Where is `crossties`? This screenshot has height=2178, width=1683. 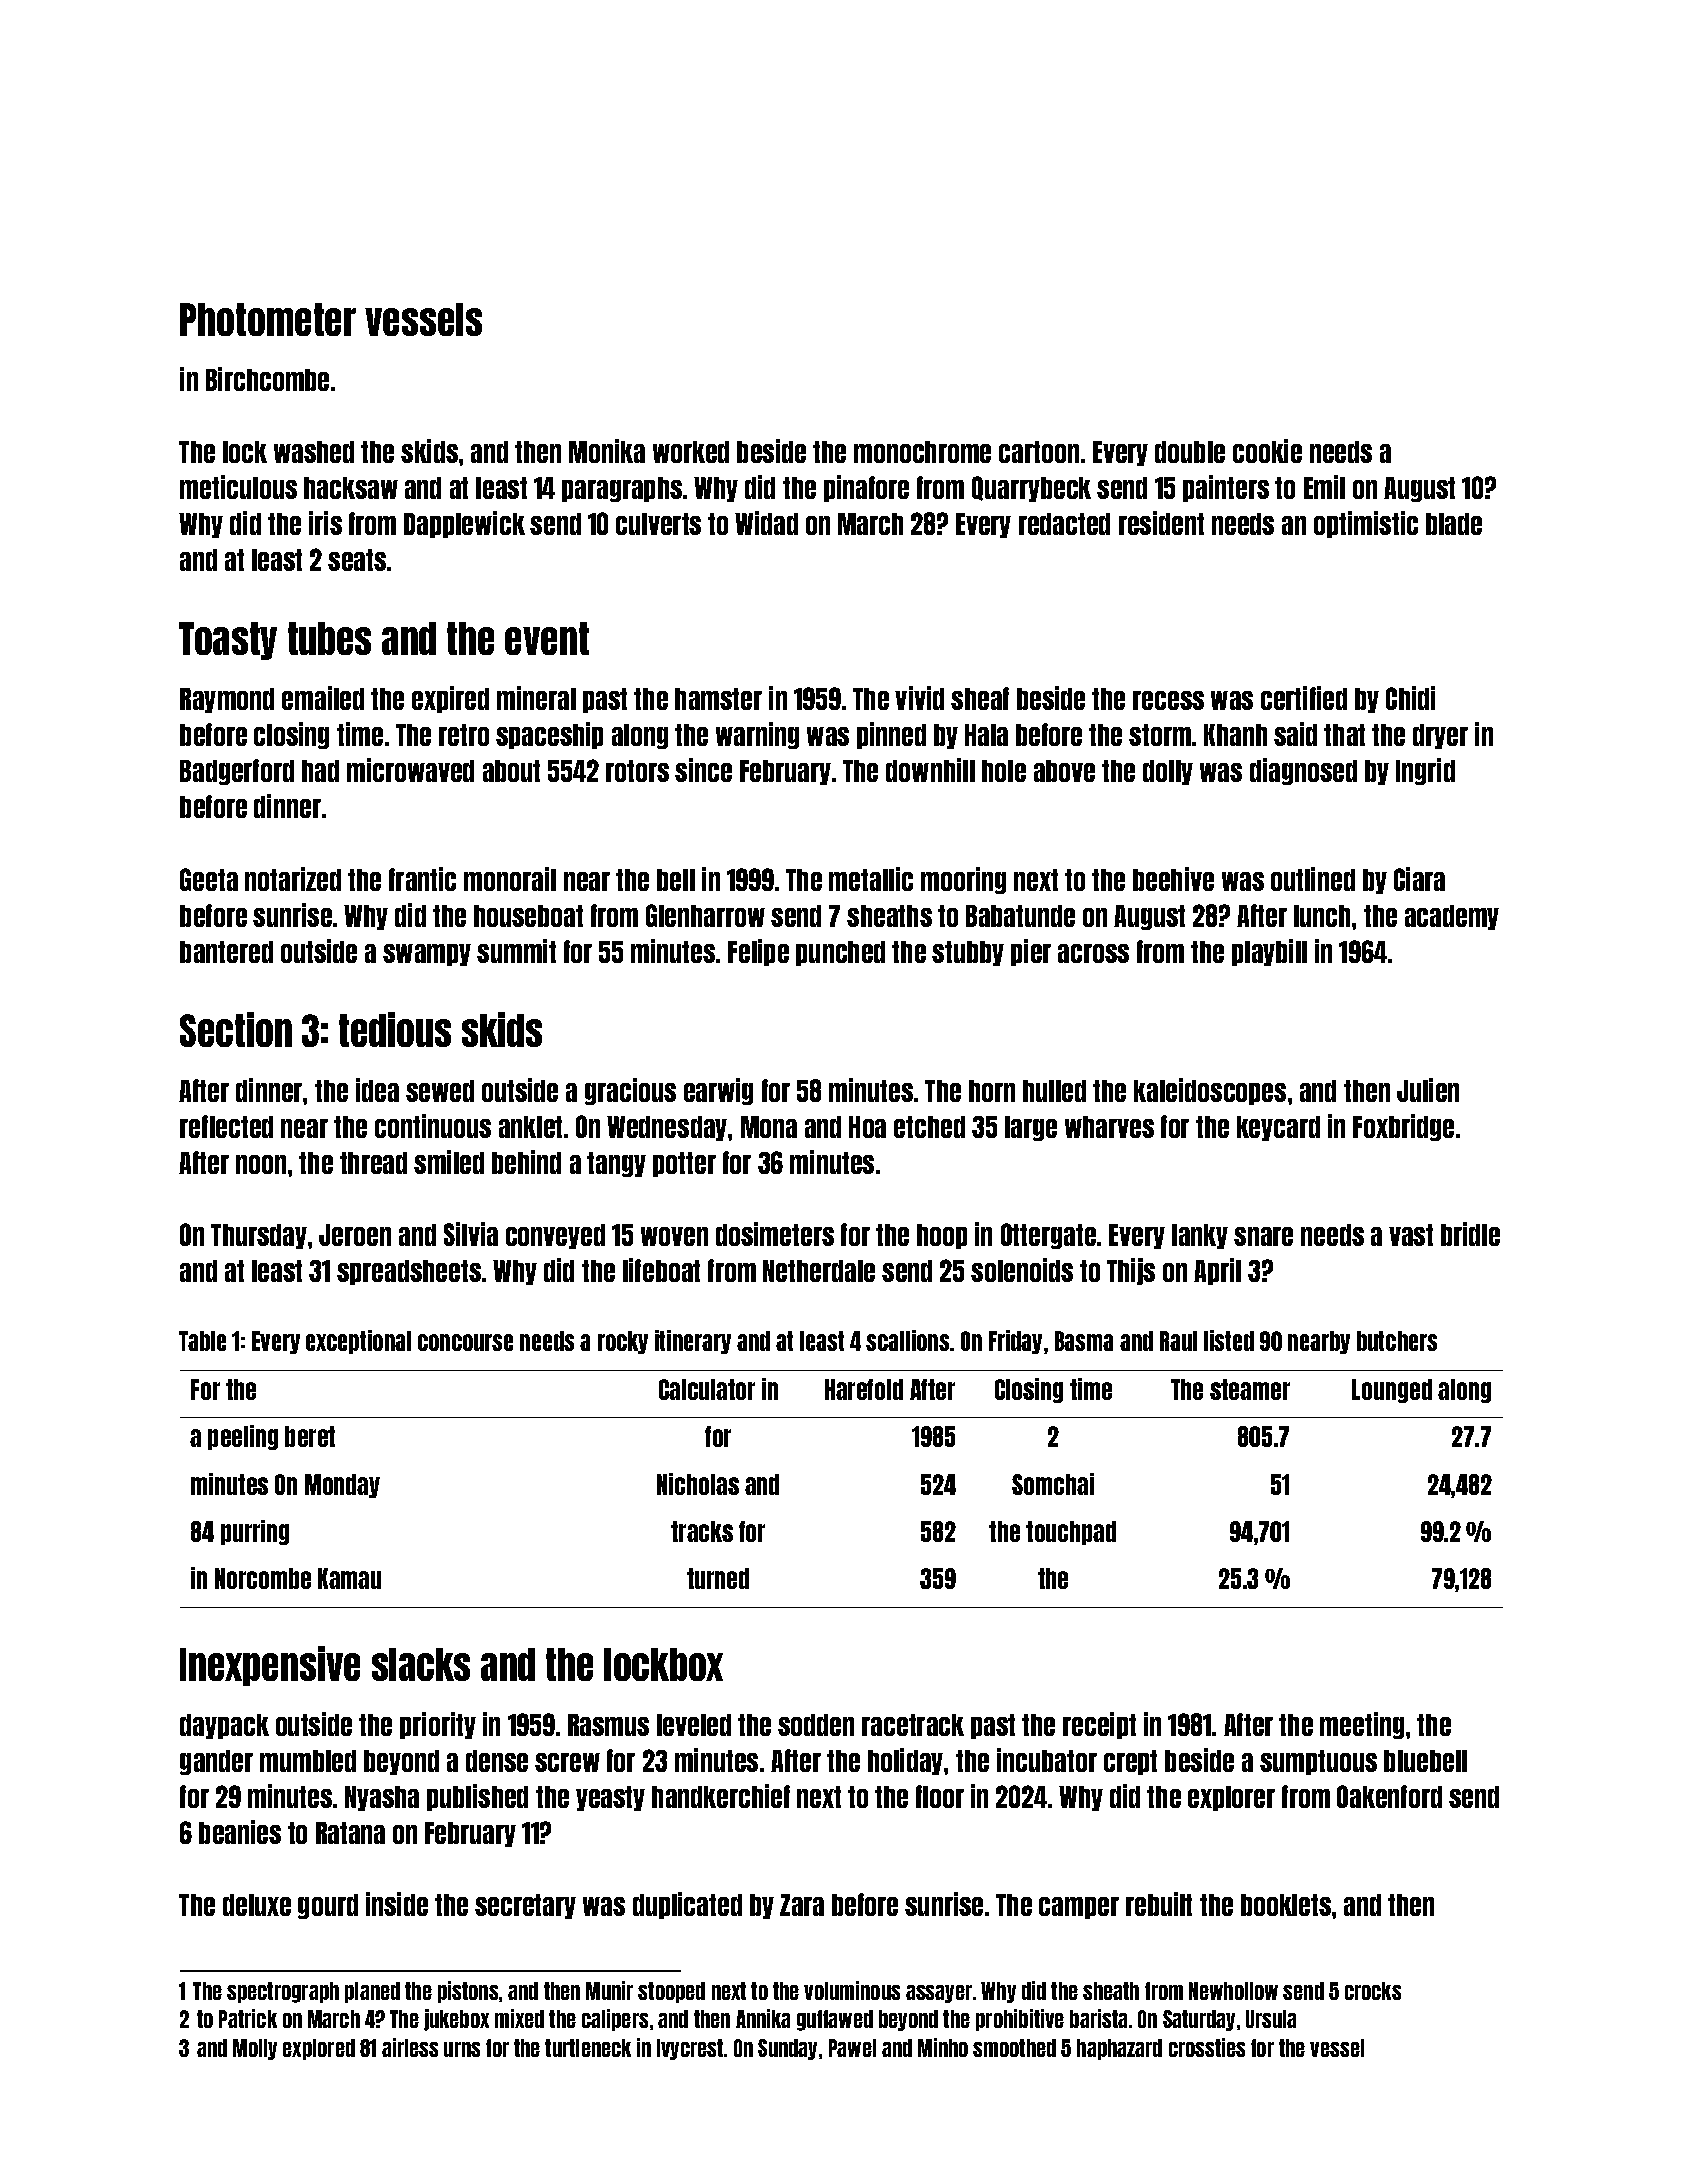
crossties is located at coordinates (1207, 2047).
